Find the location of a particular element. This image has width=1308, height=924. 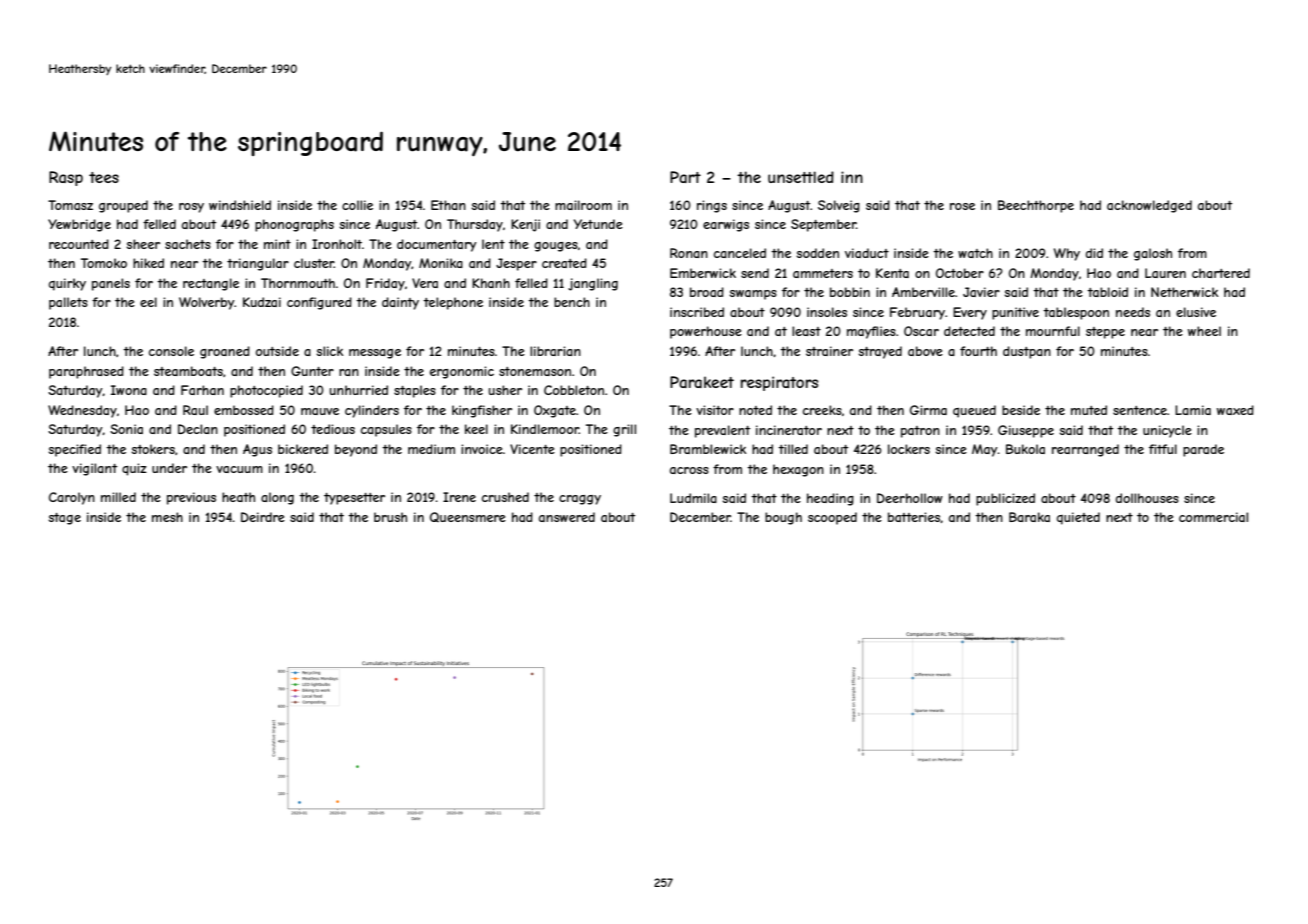

scooped is located at coordinates (832, 518).
